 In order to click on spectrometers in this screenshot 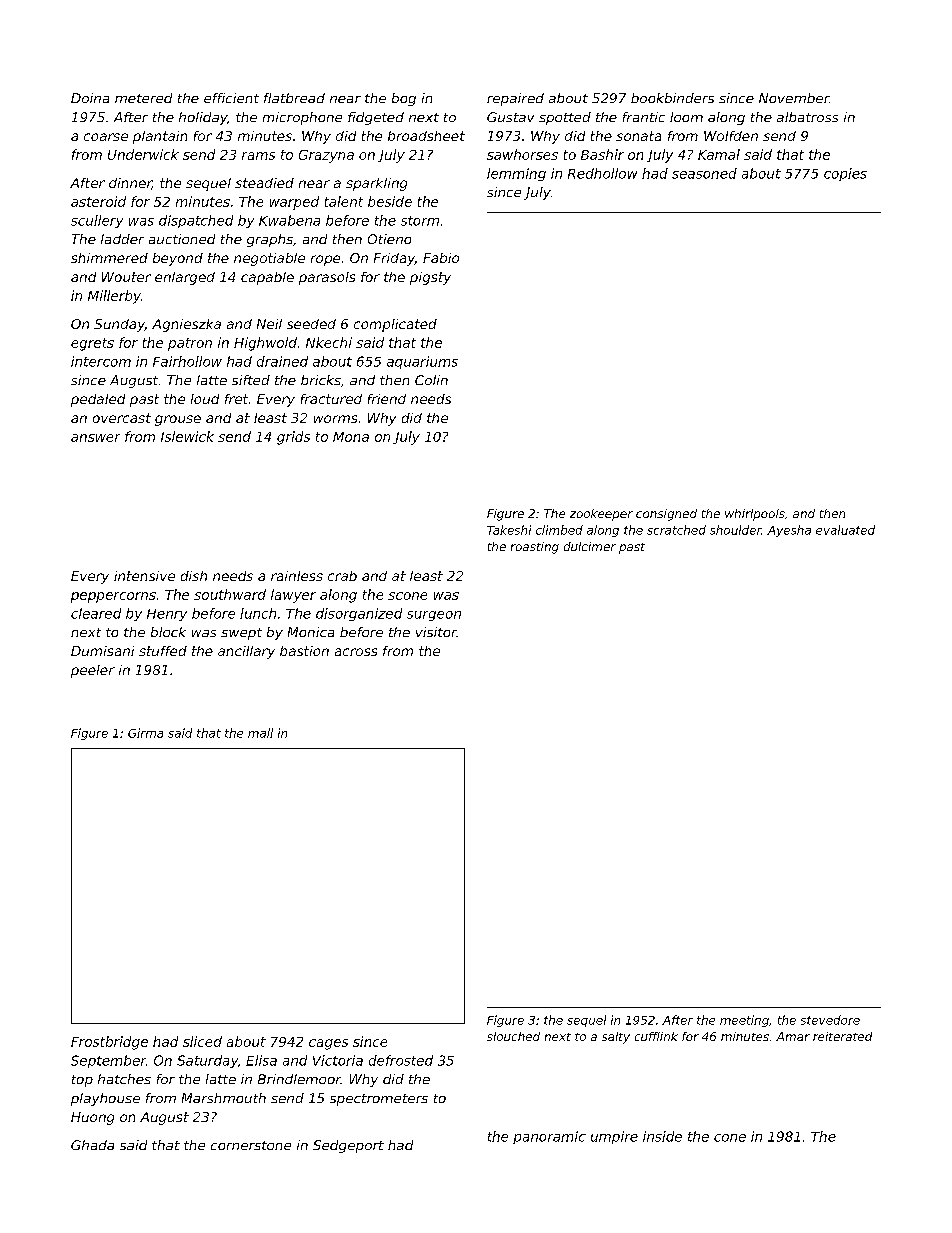, I will do `click(379, 1100)`.
